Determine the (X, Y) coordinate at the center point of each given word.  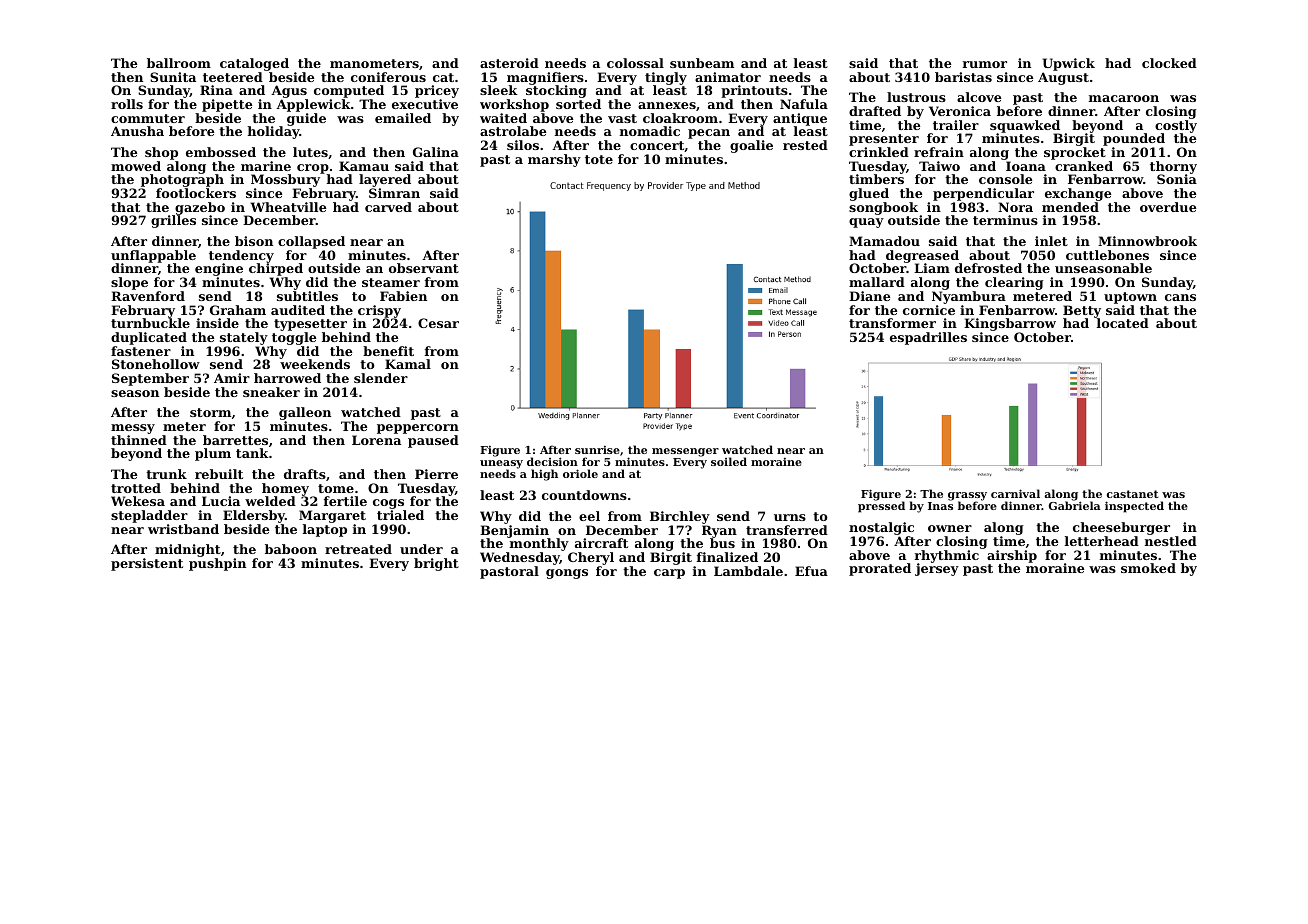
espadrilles (928, 338)
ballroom (179, 63)
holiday (273, 133)
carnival (1015, 493)
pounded (1134, 139)
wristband (183, 529)
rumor (985, 64)
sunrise (597, 449)
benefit (388, 351)
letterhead (1102, 541)
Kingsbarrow (1010, 324)
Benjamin (514, 531)
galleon (305, 413)
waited (503, 118)
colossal (635, 63)
